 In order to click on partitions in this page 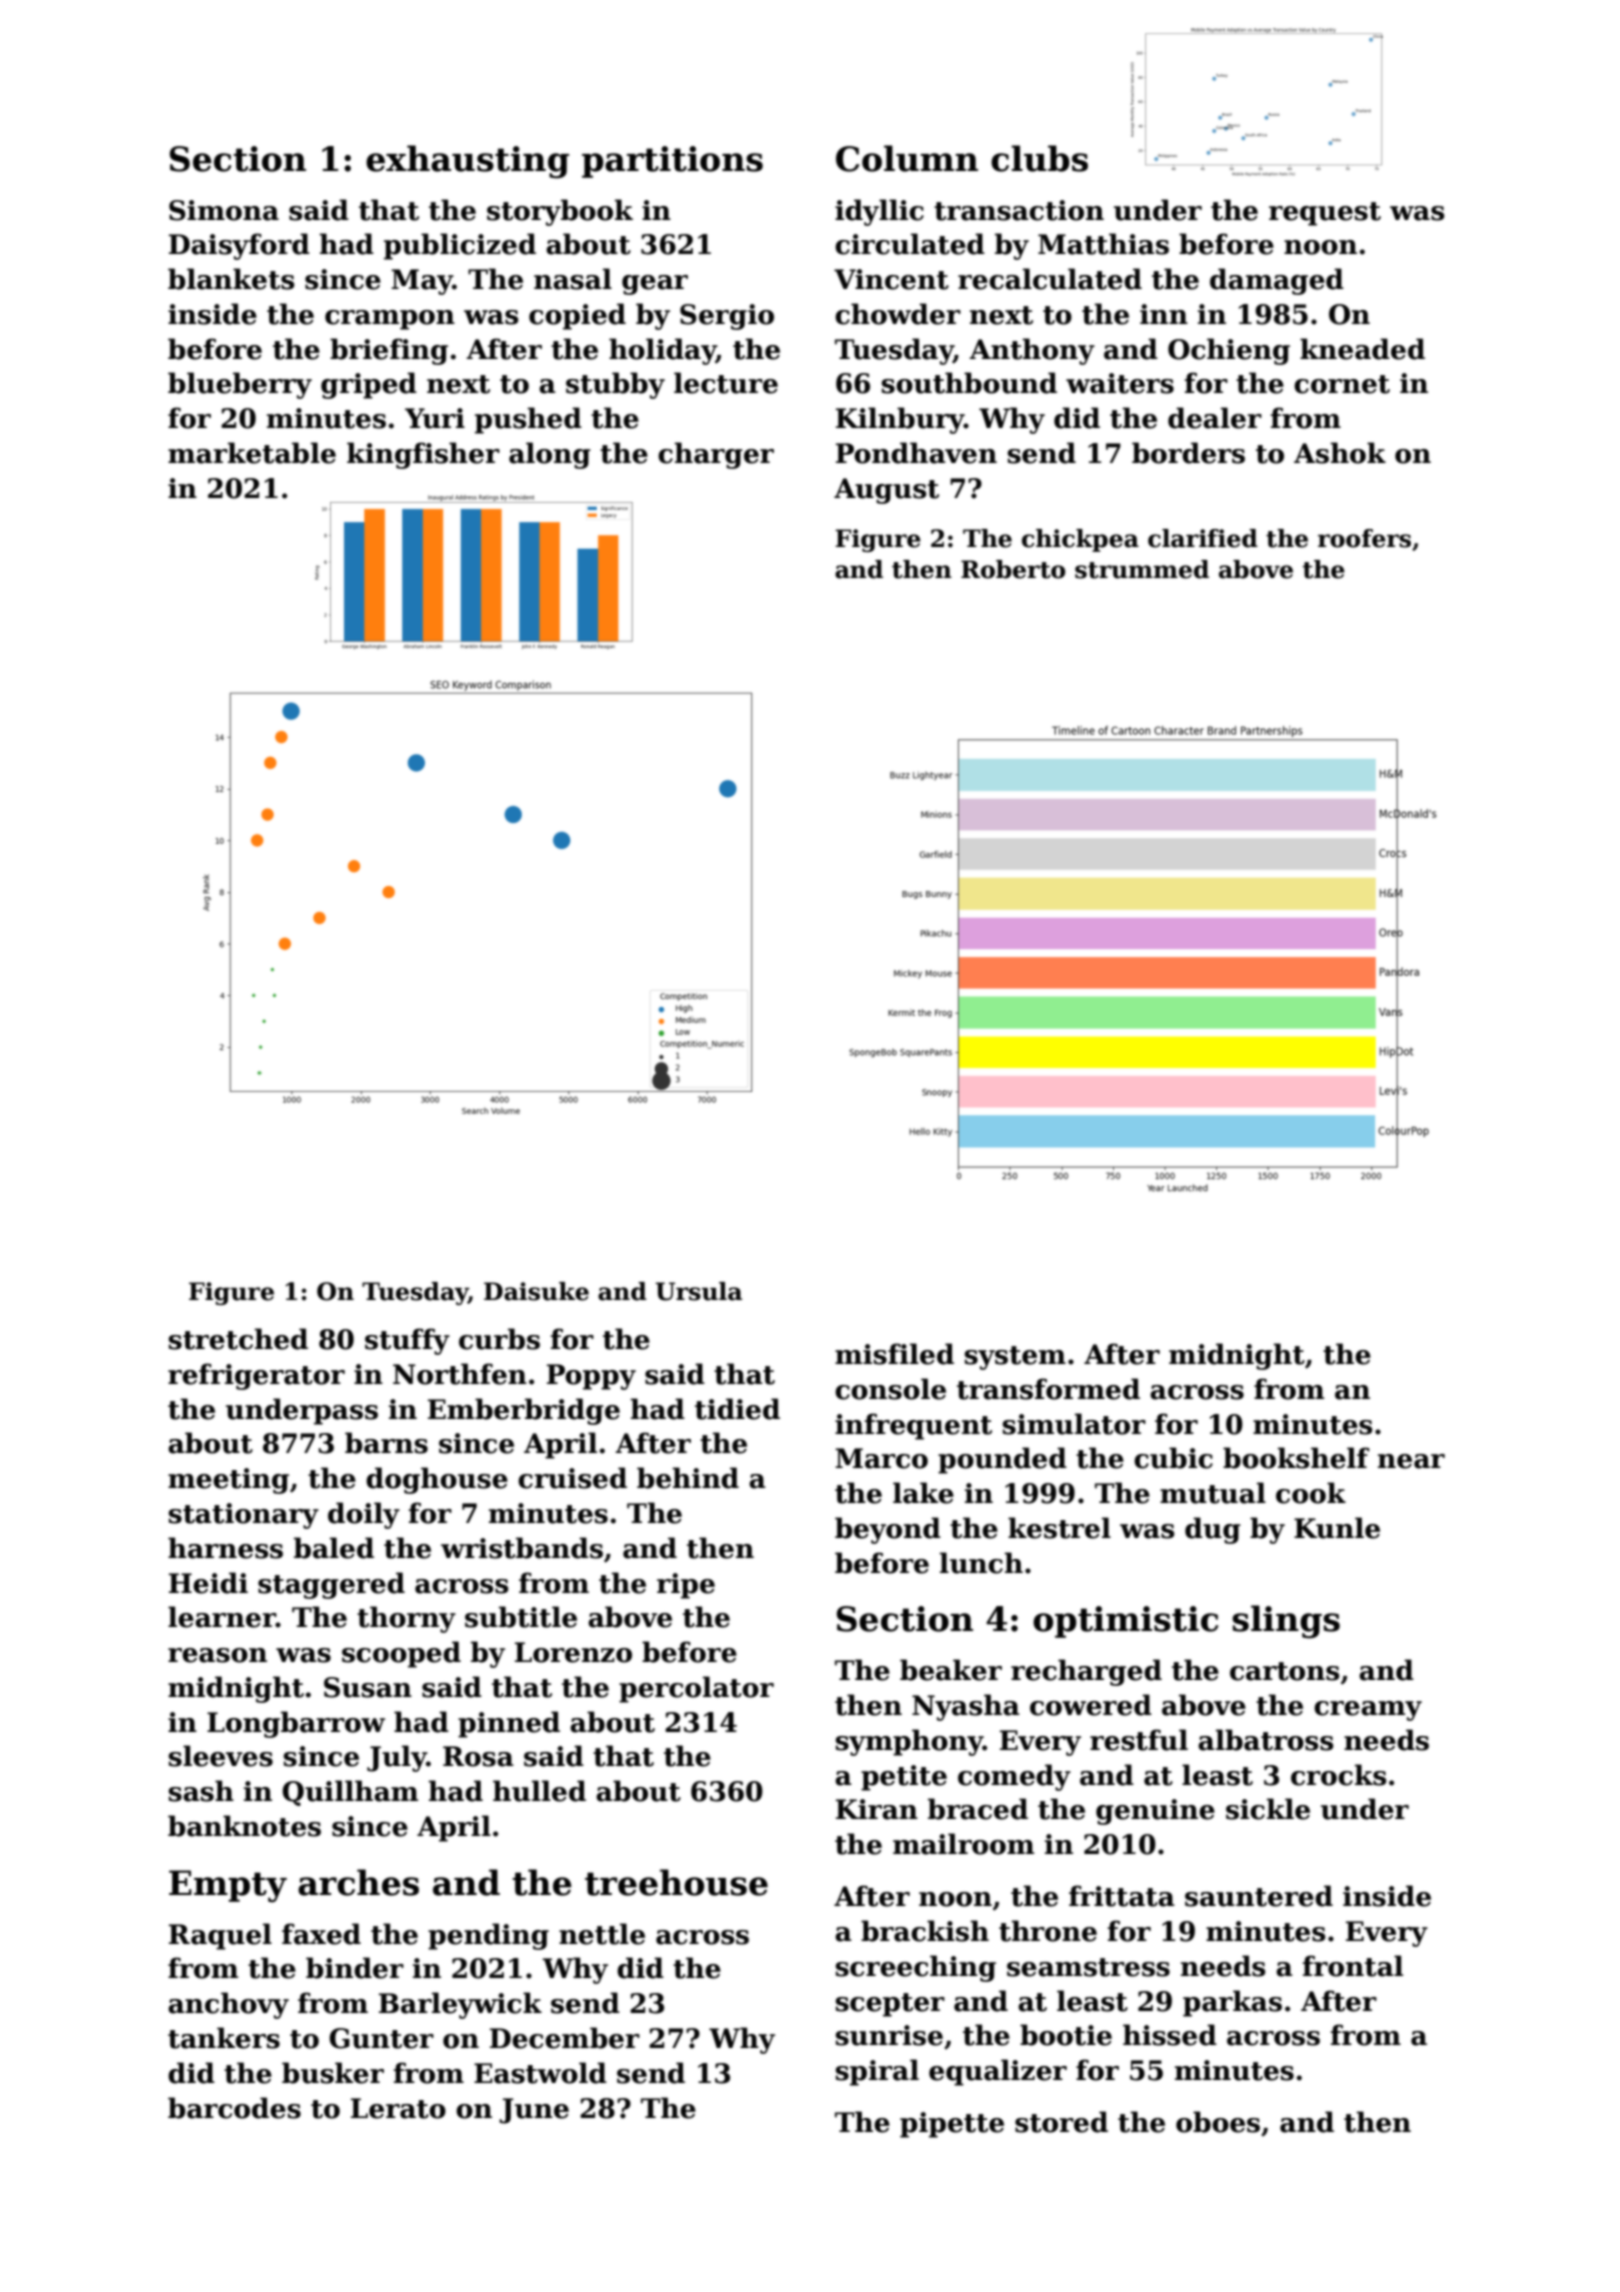, I will do `click(672, 162)`.
